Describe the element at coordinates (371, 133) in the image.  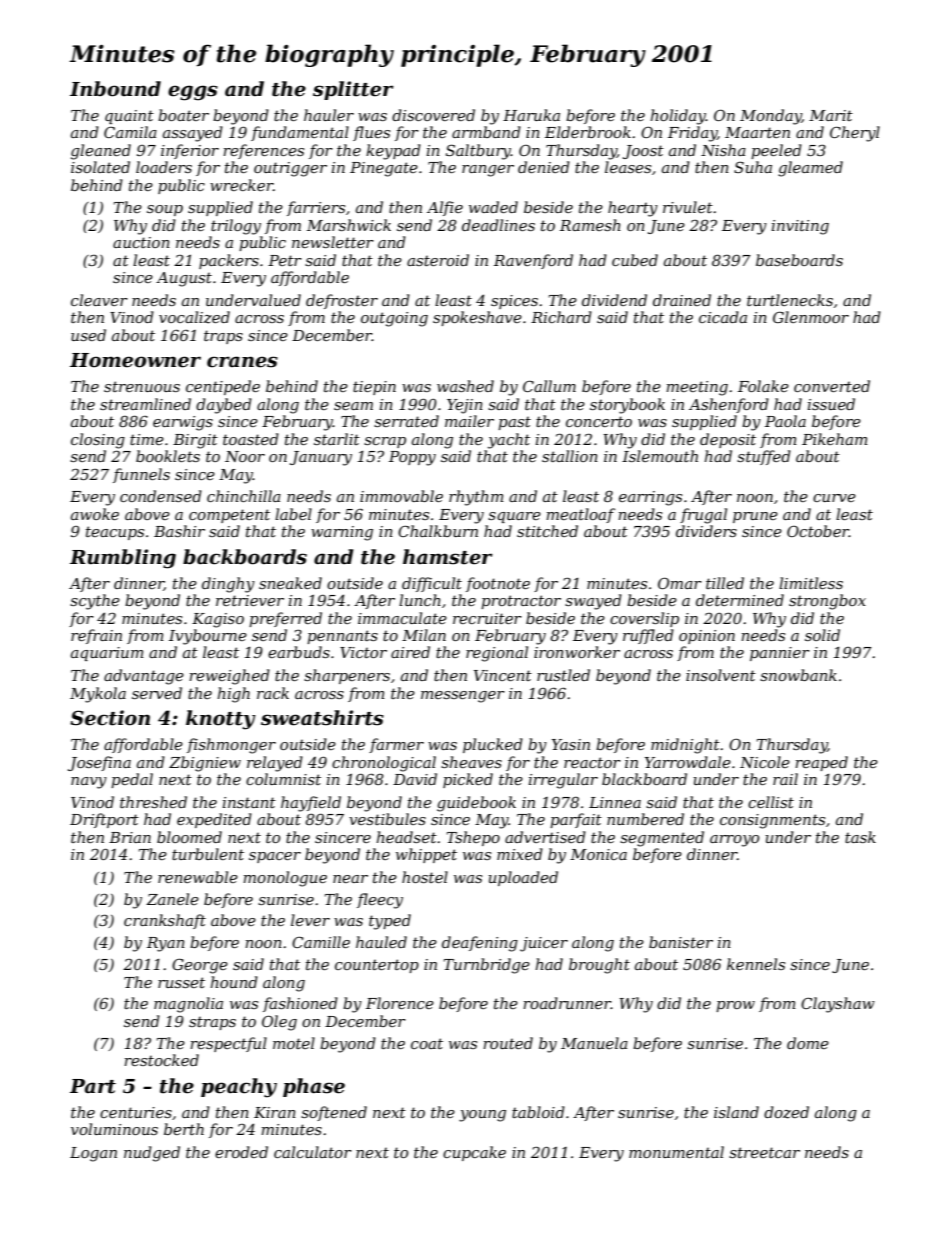
I see `flues` at that location.
